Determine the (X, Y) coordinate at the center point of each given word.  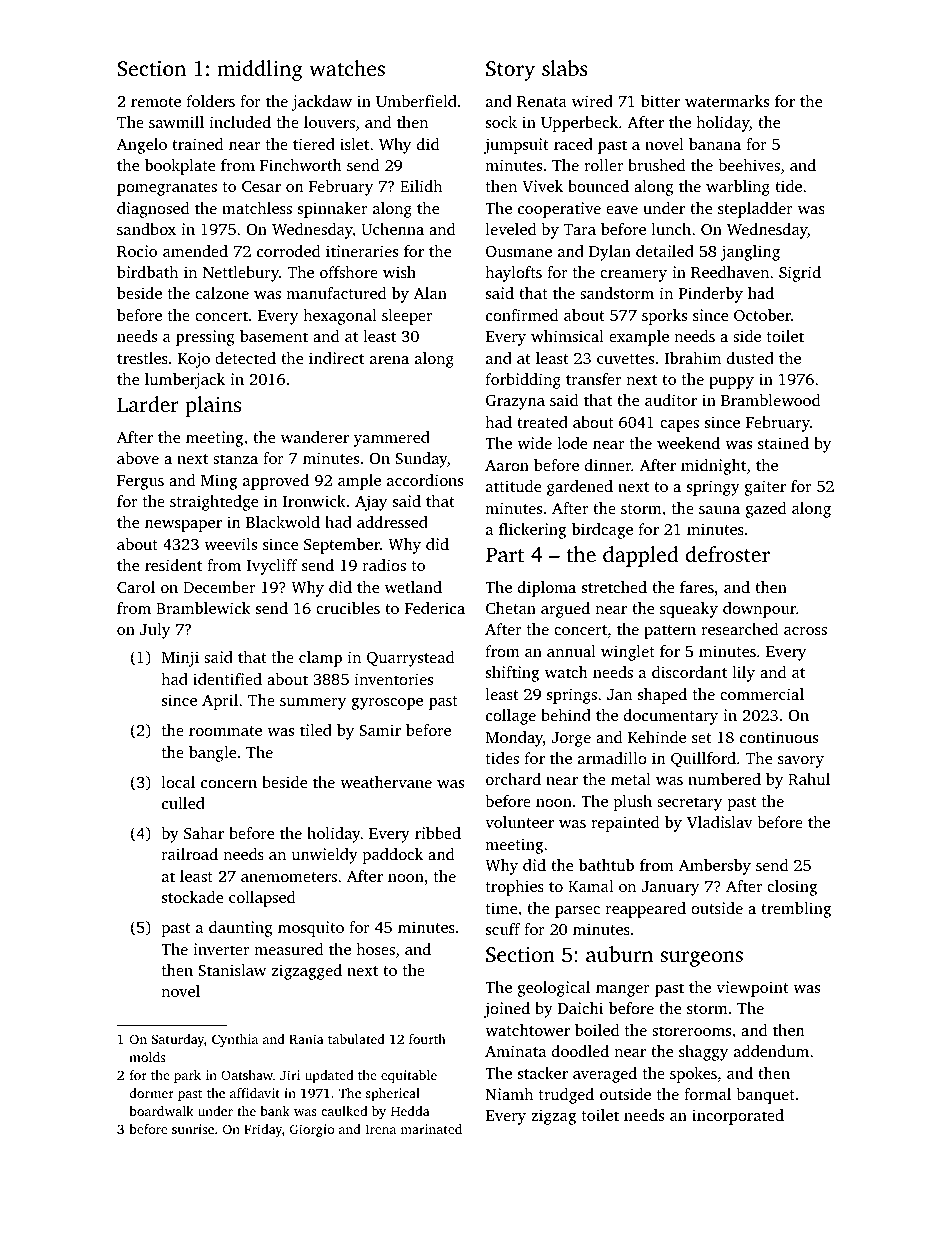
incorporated (738, 1117)
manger (623, 991)
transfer (593, 379)
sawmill (176, 122)
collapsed (262, 899)
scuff (503, 929)
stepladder (755, 210)
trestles (142, 358)
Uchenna (392, 229)
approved (276, 482)
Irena (380, 1129)
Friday (263, 1130)
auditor (671, 400)
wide (534, 443)
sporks (664, 317)
